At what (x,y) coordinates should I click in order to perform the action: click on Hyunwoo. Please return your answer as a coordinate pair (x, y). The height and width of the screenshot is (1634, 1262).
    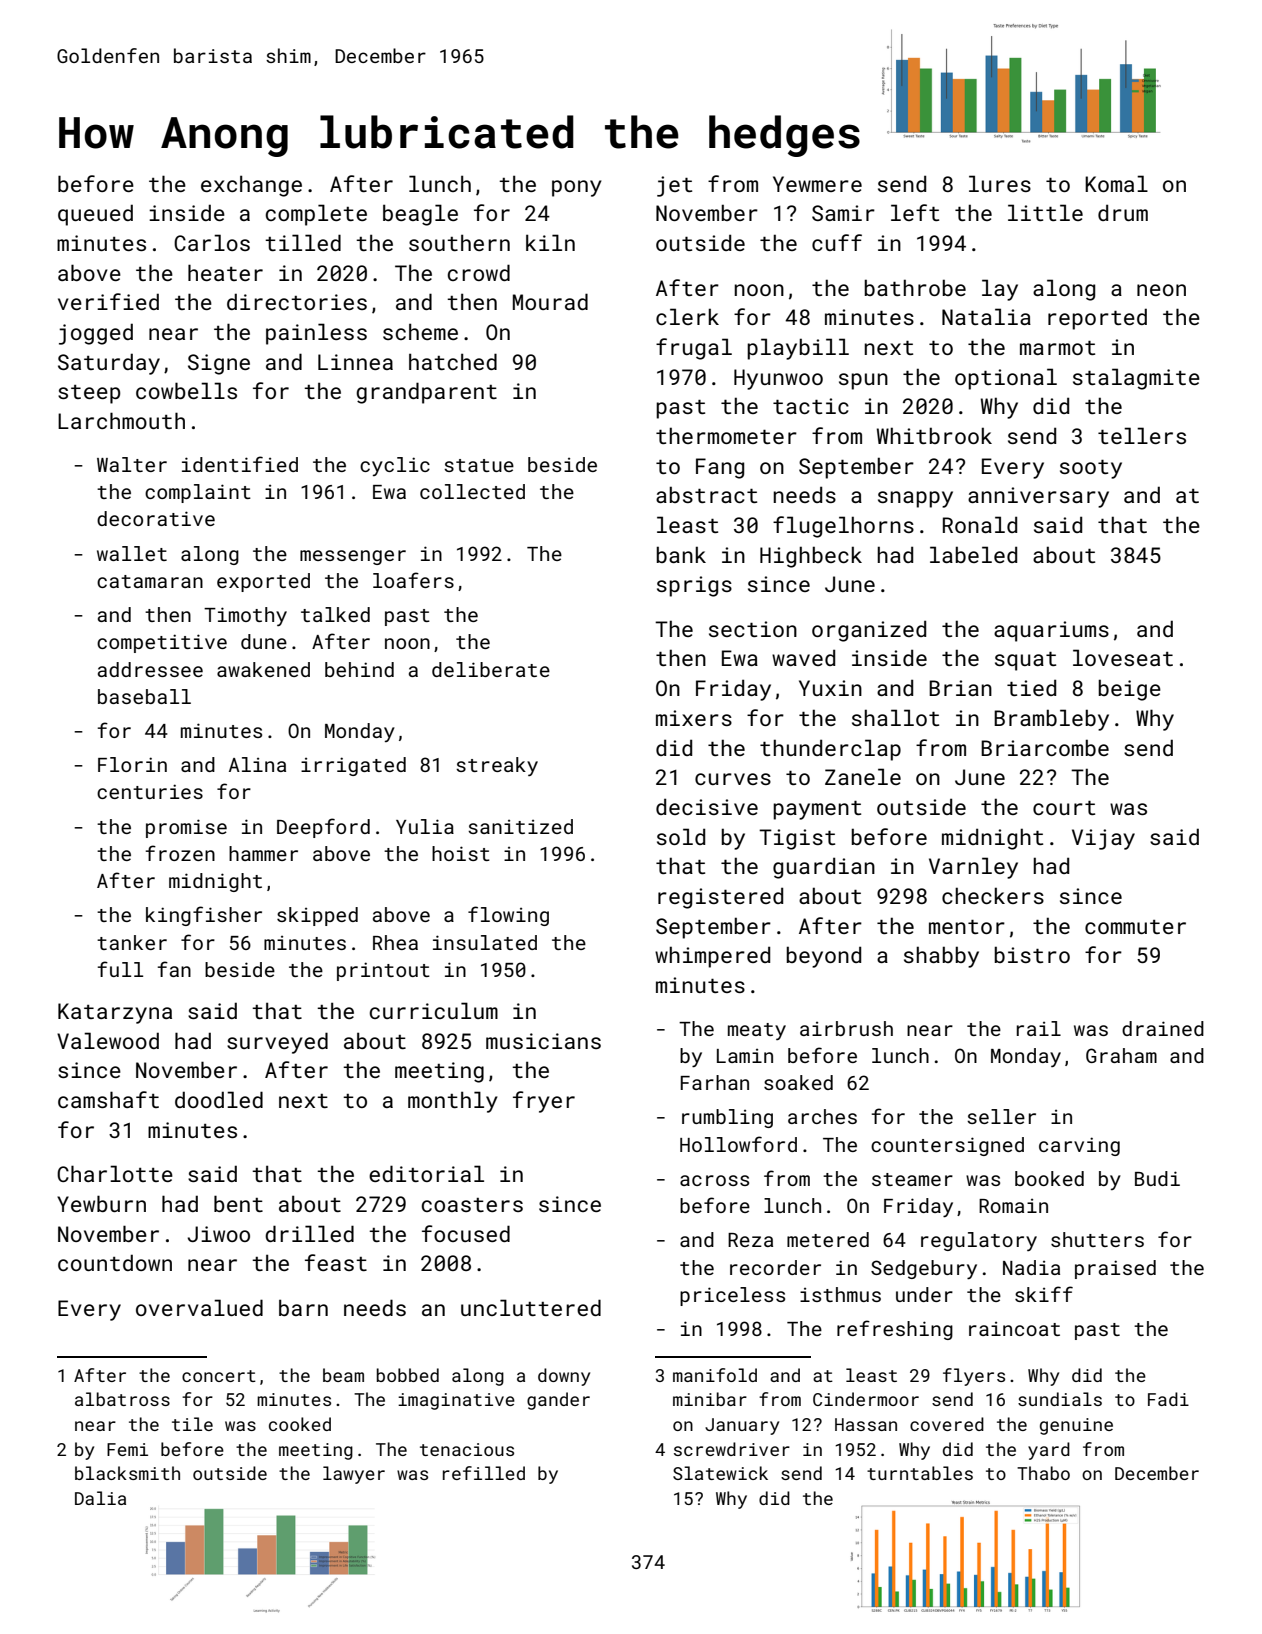
    Looking at the image, I should click on (778, 379).
